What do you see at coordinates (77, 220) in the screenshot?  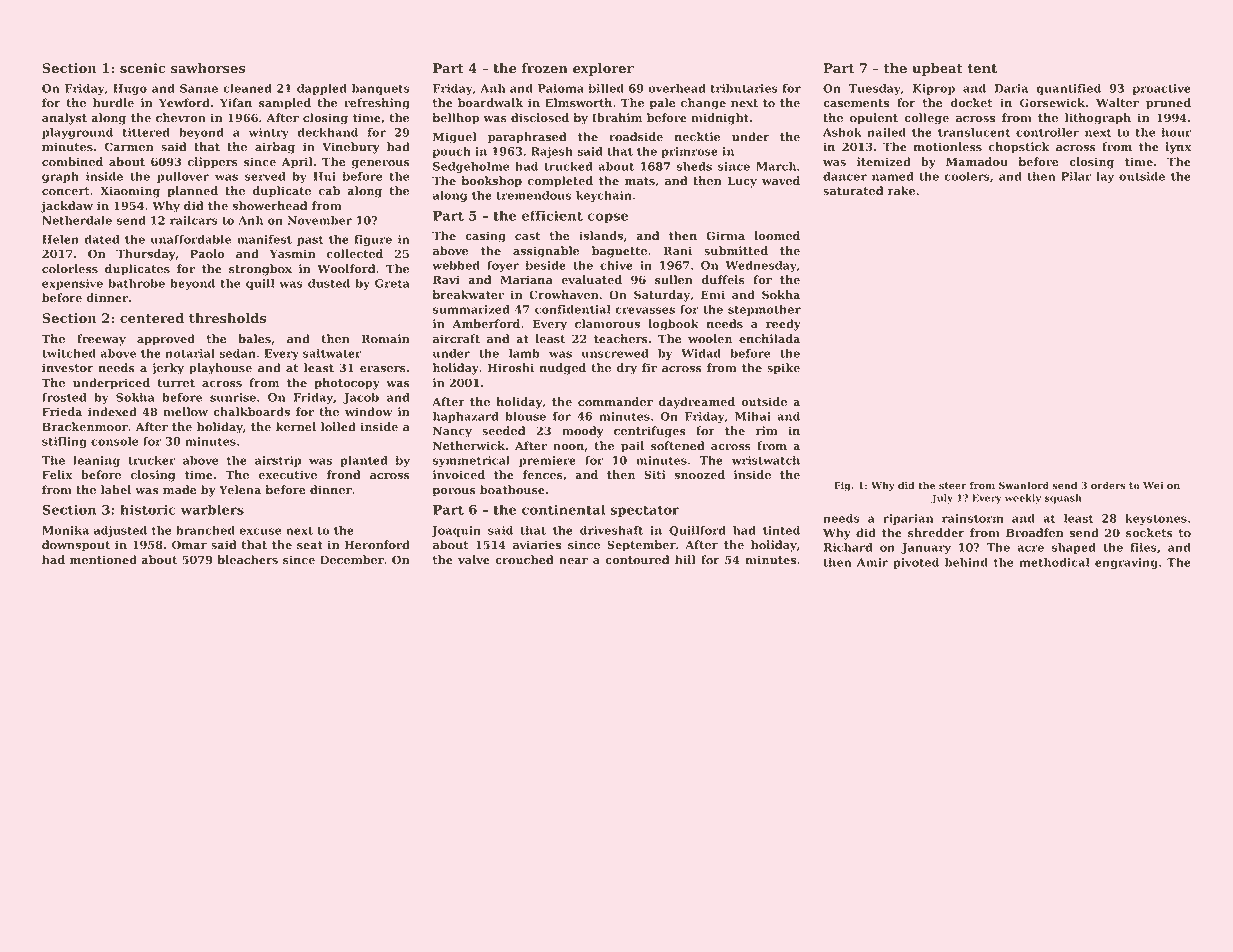 I see `Netherdale` at bounding box center [77, 220].
